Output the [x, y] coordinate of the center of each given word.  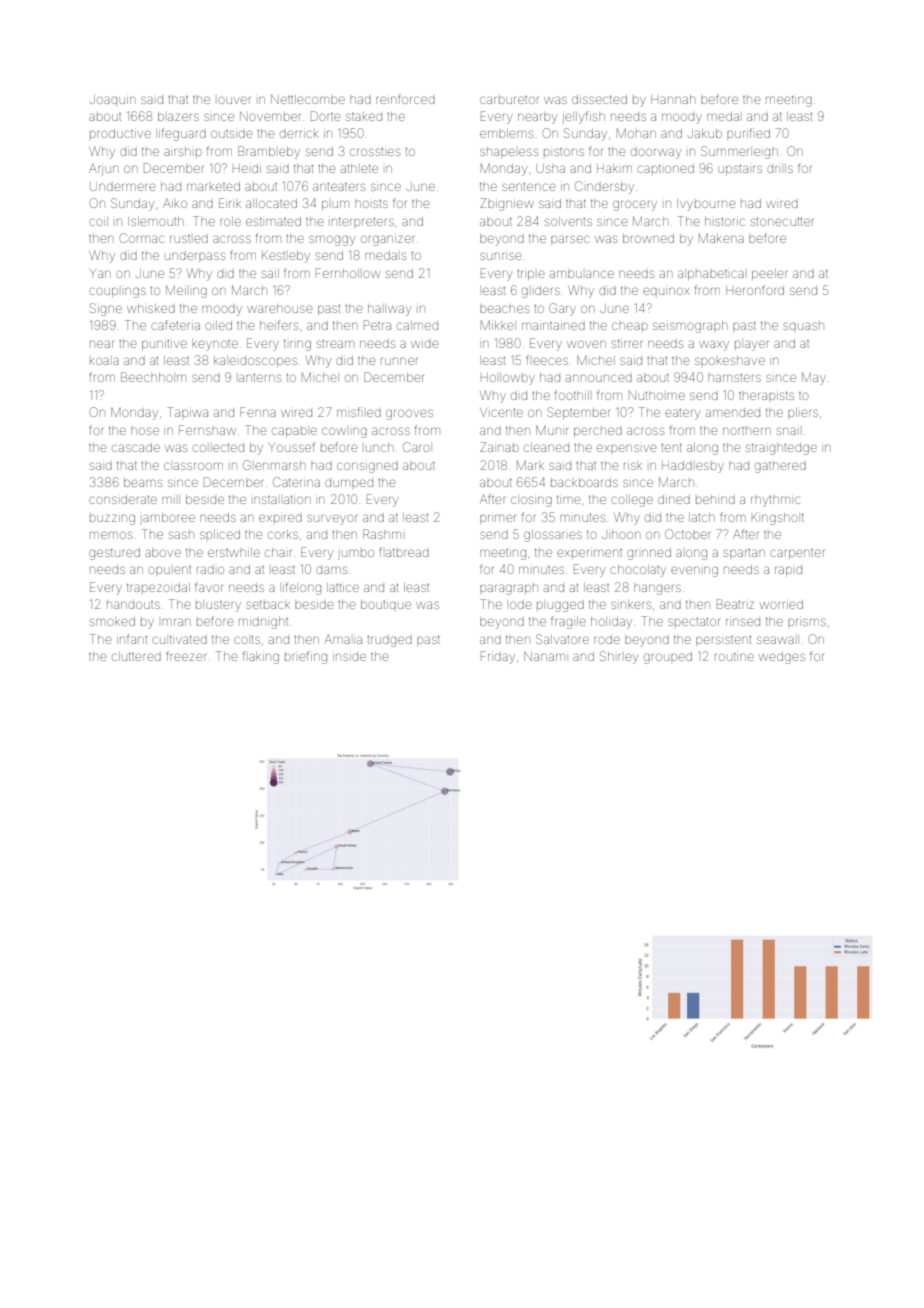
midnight [263, 623]
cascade [136, 447]
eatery [682, 414]
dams [331, 570]
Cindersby [604, 187]
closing [531, 501]
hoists [371, 204]
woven [586, 344]
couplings [117, 292]
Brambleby [269, 152]
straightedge [781, 449]
